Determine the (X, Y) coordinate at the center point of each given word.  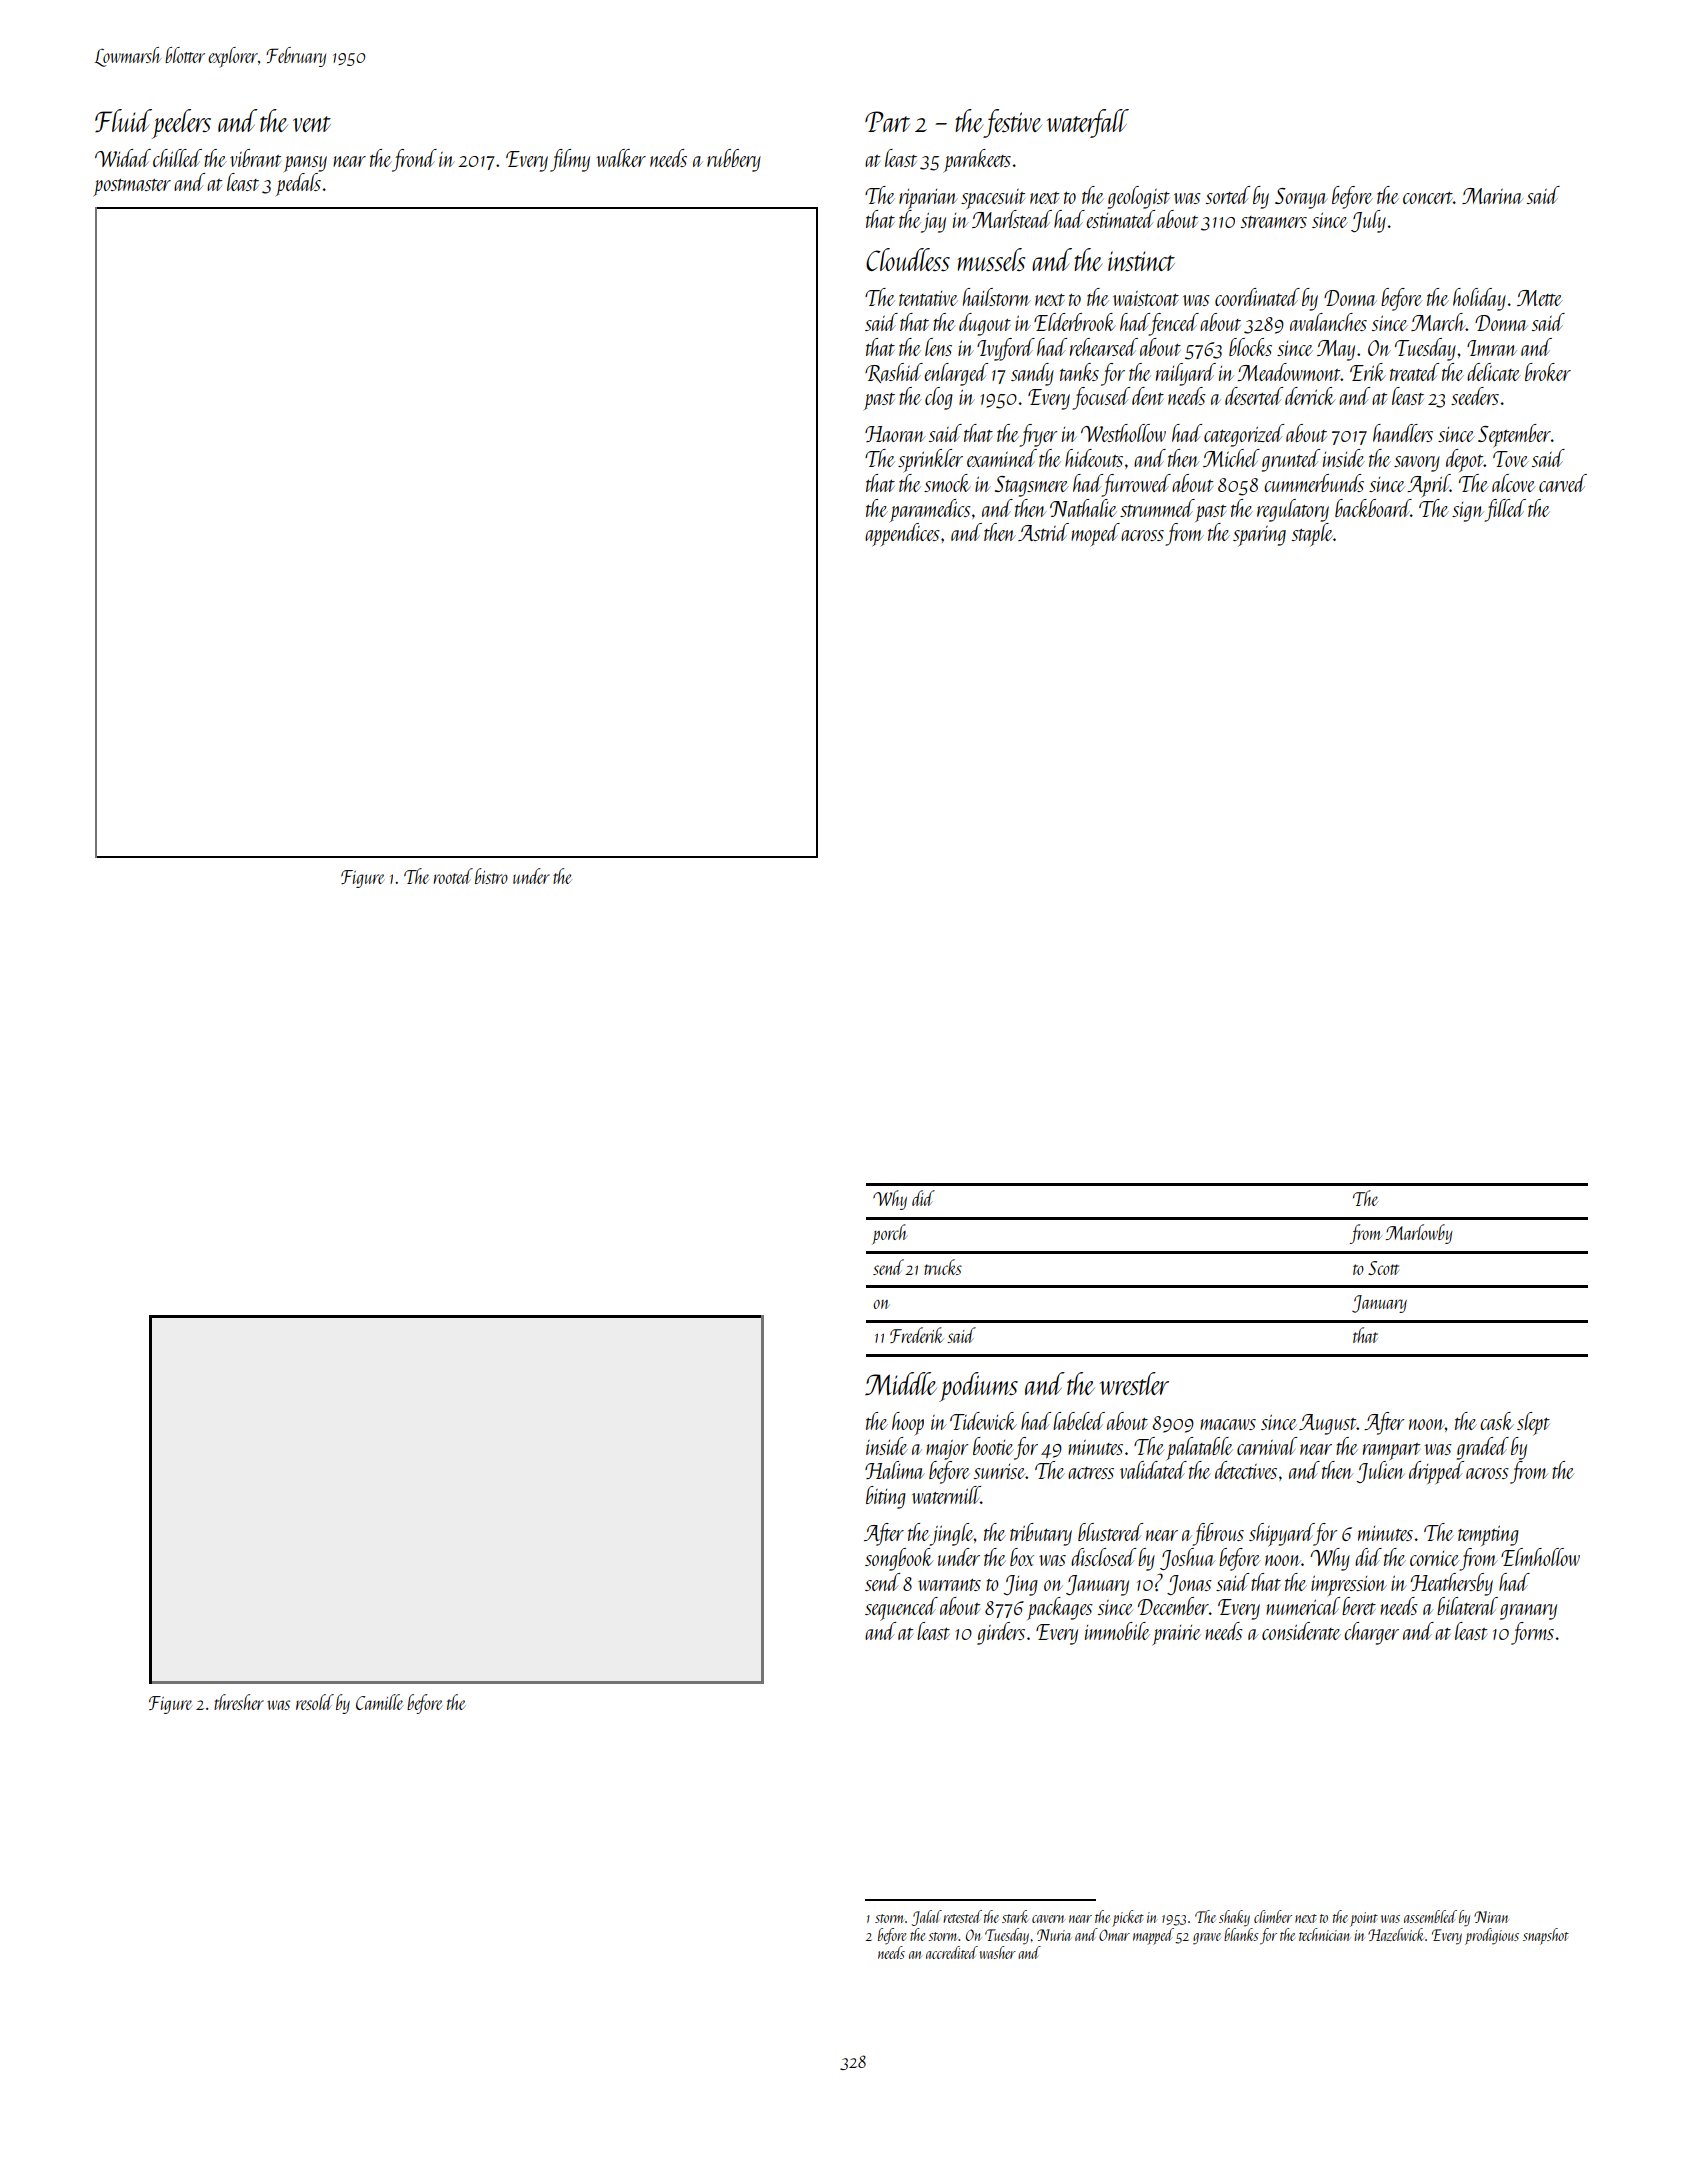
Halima (895, 1470)
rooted (453, 876)
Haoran (895, 434)
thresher (239, 1702)
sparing (1259, 536)
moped (1095, 534)
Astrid (1043, 532)
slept (1533, 1423)
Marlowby (1419, 1234)
